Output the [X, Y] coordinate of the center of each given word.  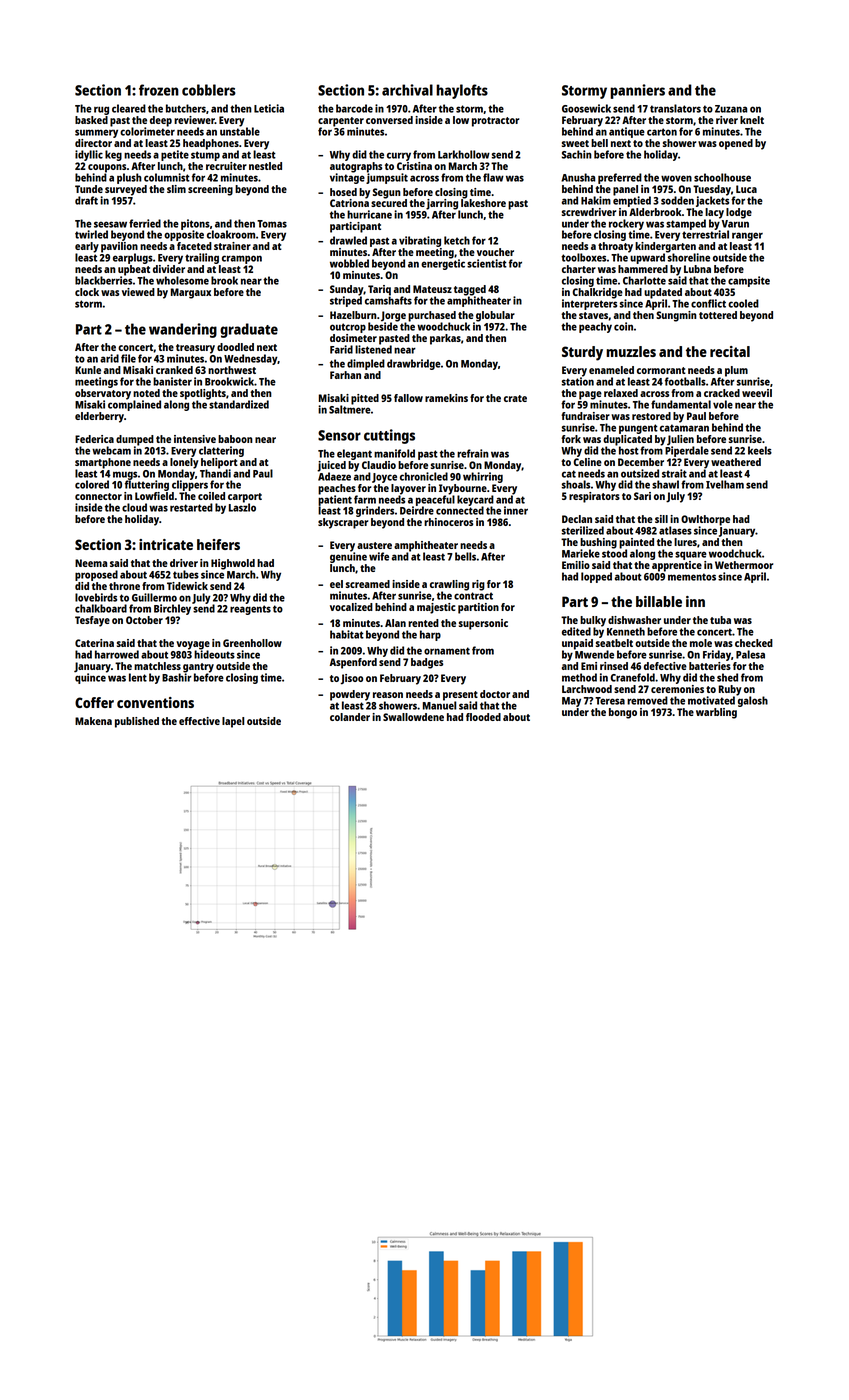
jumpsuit [387, 178]
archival [407, 90]
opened [736, 144]
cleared [129, 108]
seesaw [110, 224]
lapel [233, 722]
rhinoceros [448, 522]
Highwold [233, 564]
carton [662, 132]
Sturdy [582, 353]
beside [383, 326]
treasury [195, 349]
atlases [675, 530]
